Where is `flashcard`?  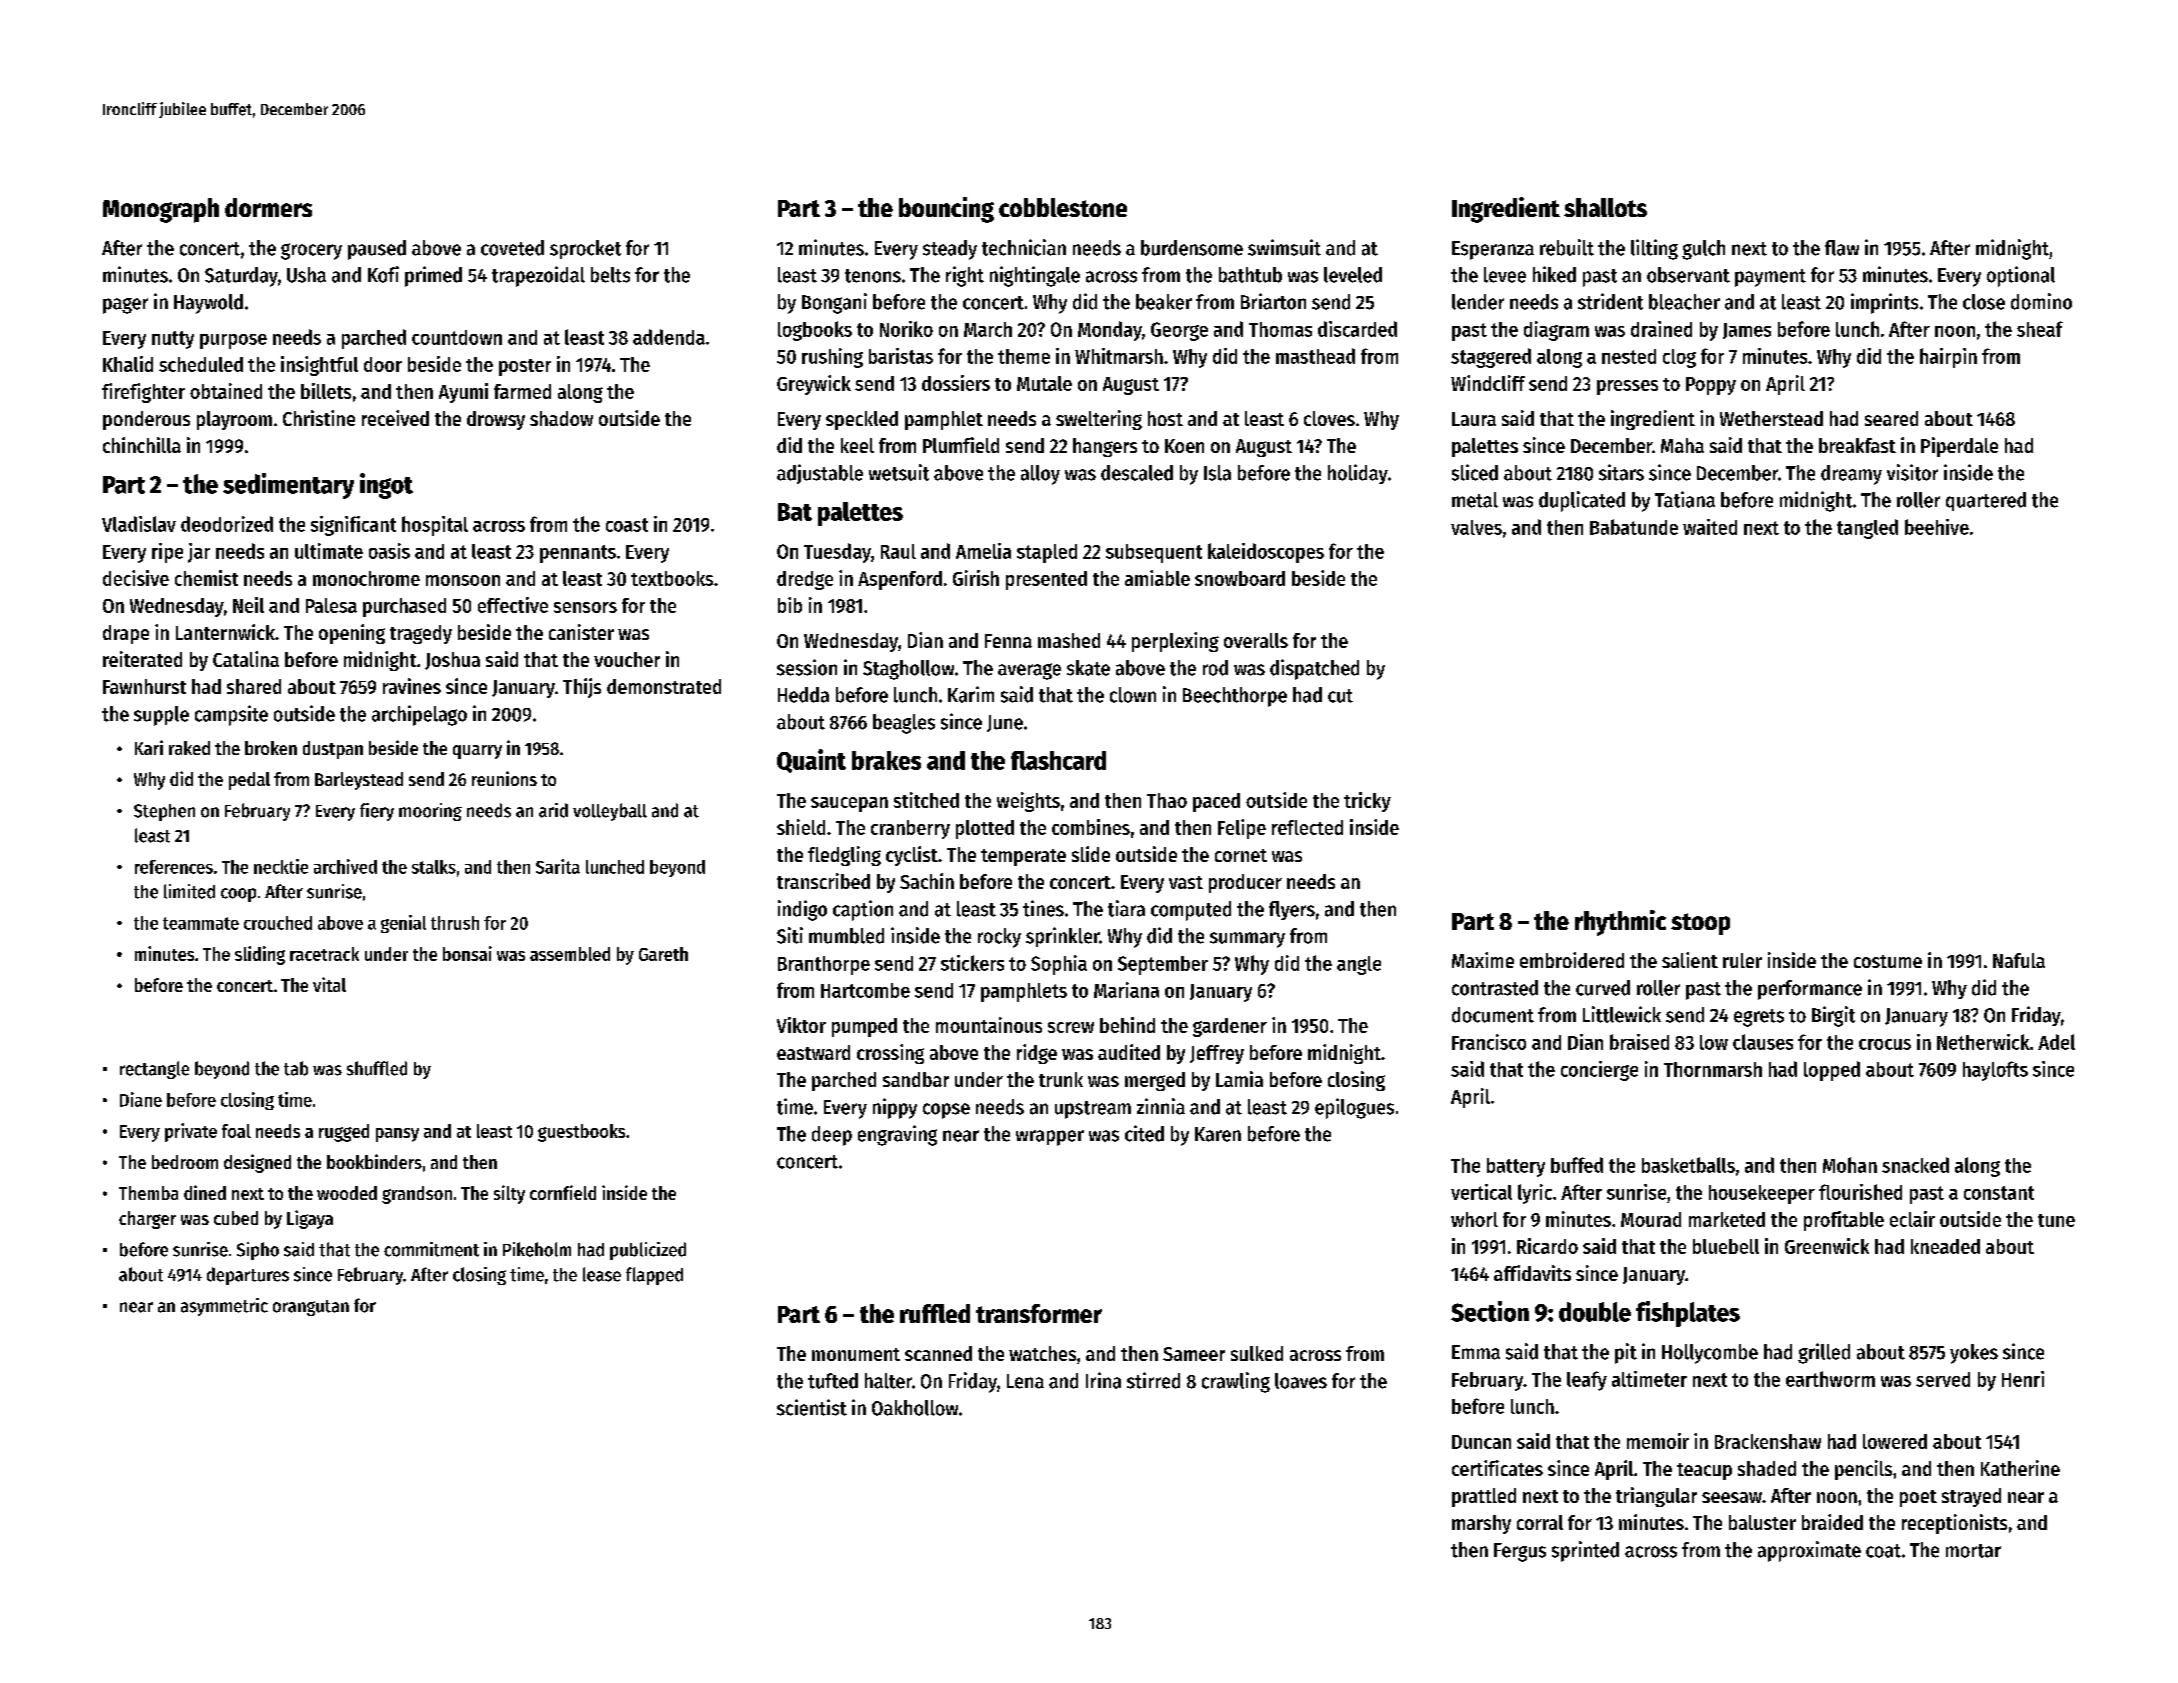 flashcard is located at coordinates (1058, 760).
